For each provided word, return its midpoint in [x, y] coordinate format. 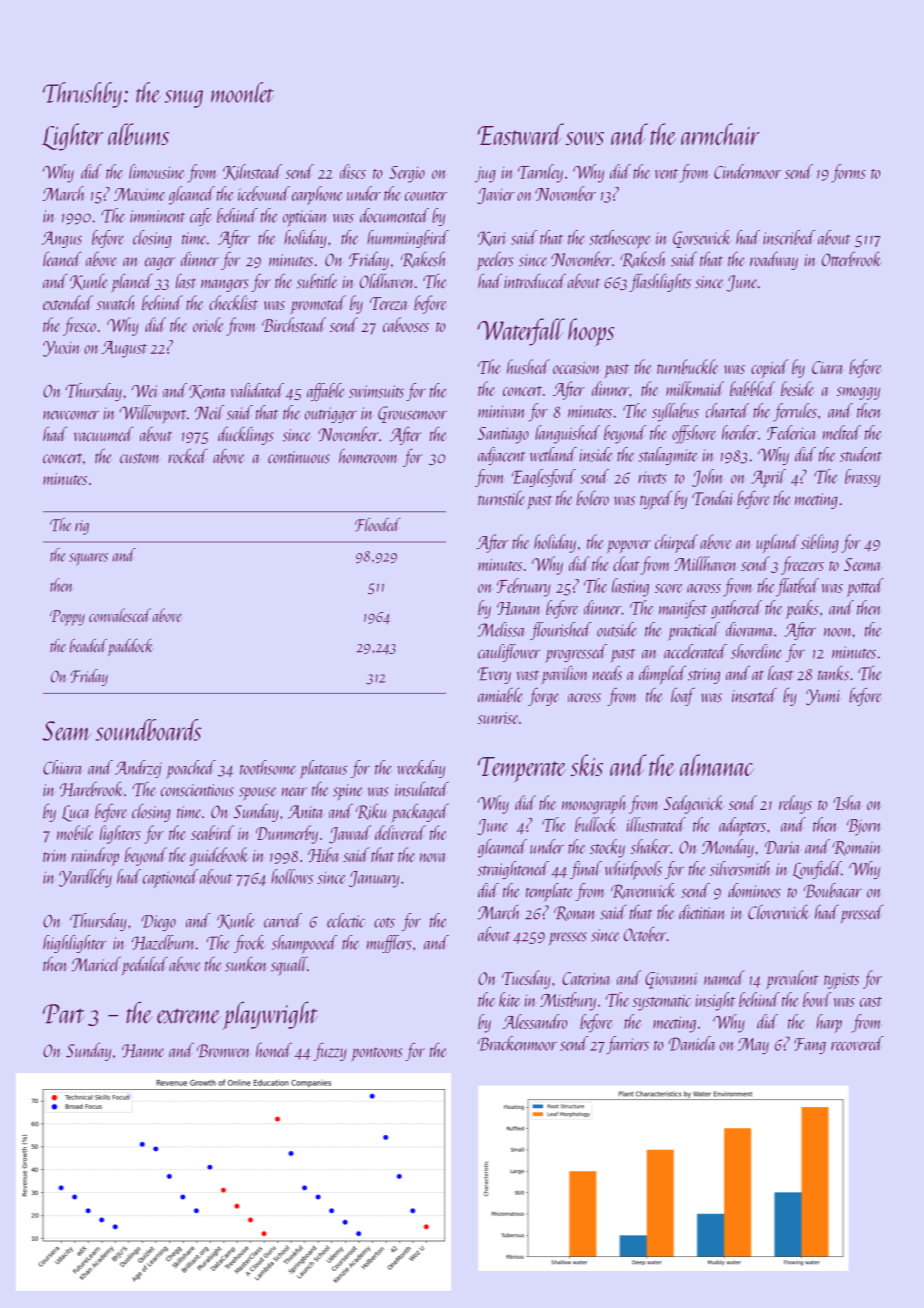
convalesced [120, 615]
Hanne [143, 1051]
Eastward [521, 134]
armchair [720, 134]
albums [138, 134]
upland [777, 543]
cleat [626, 563]
